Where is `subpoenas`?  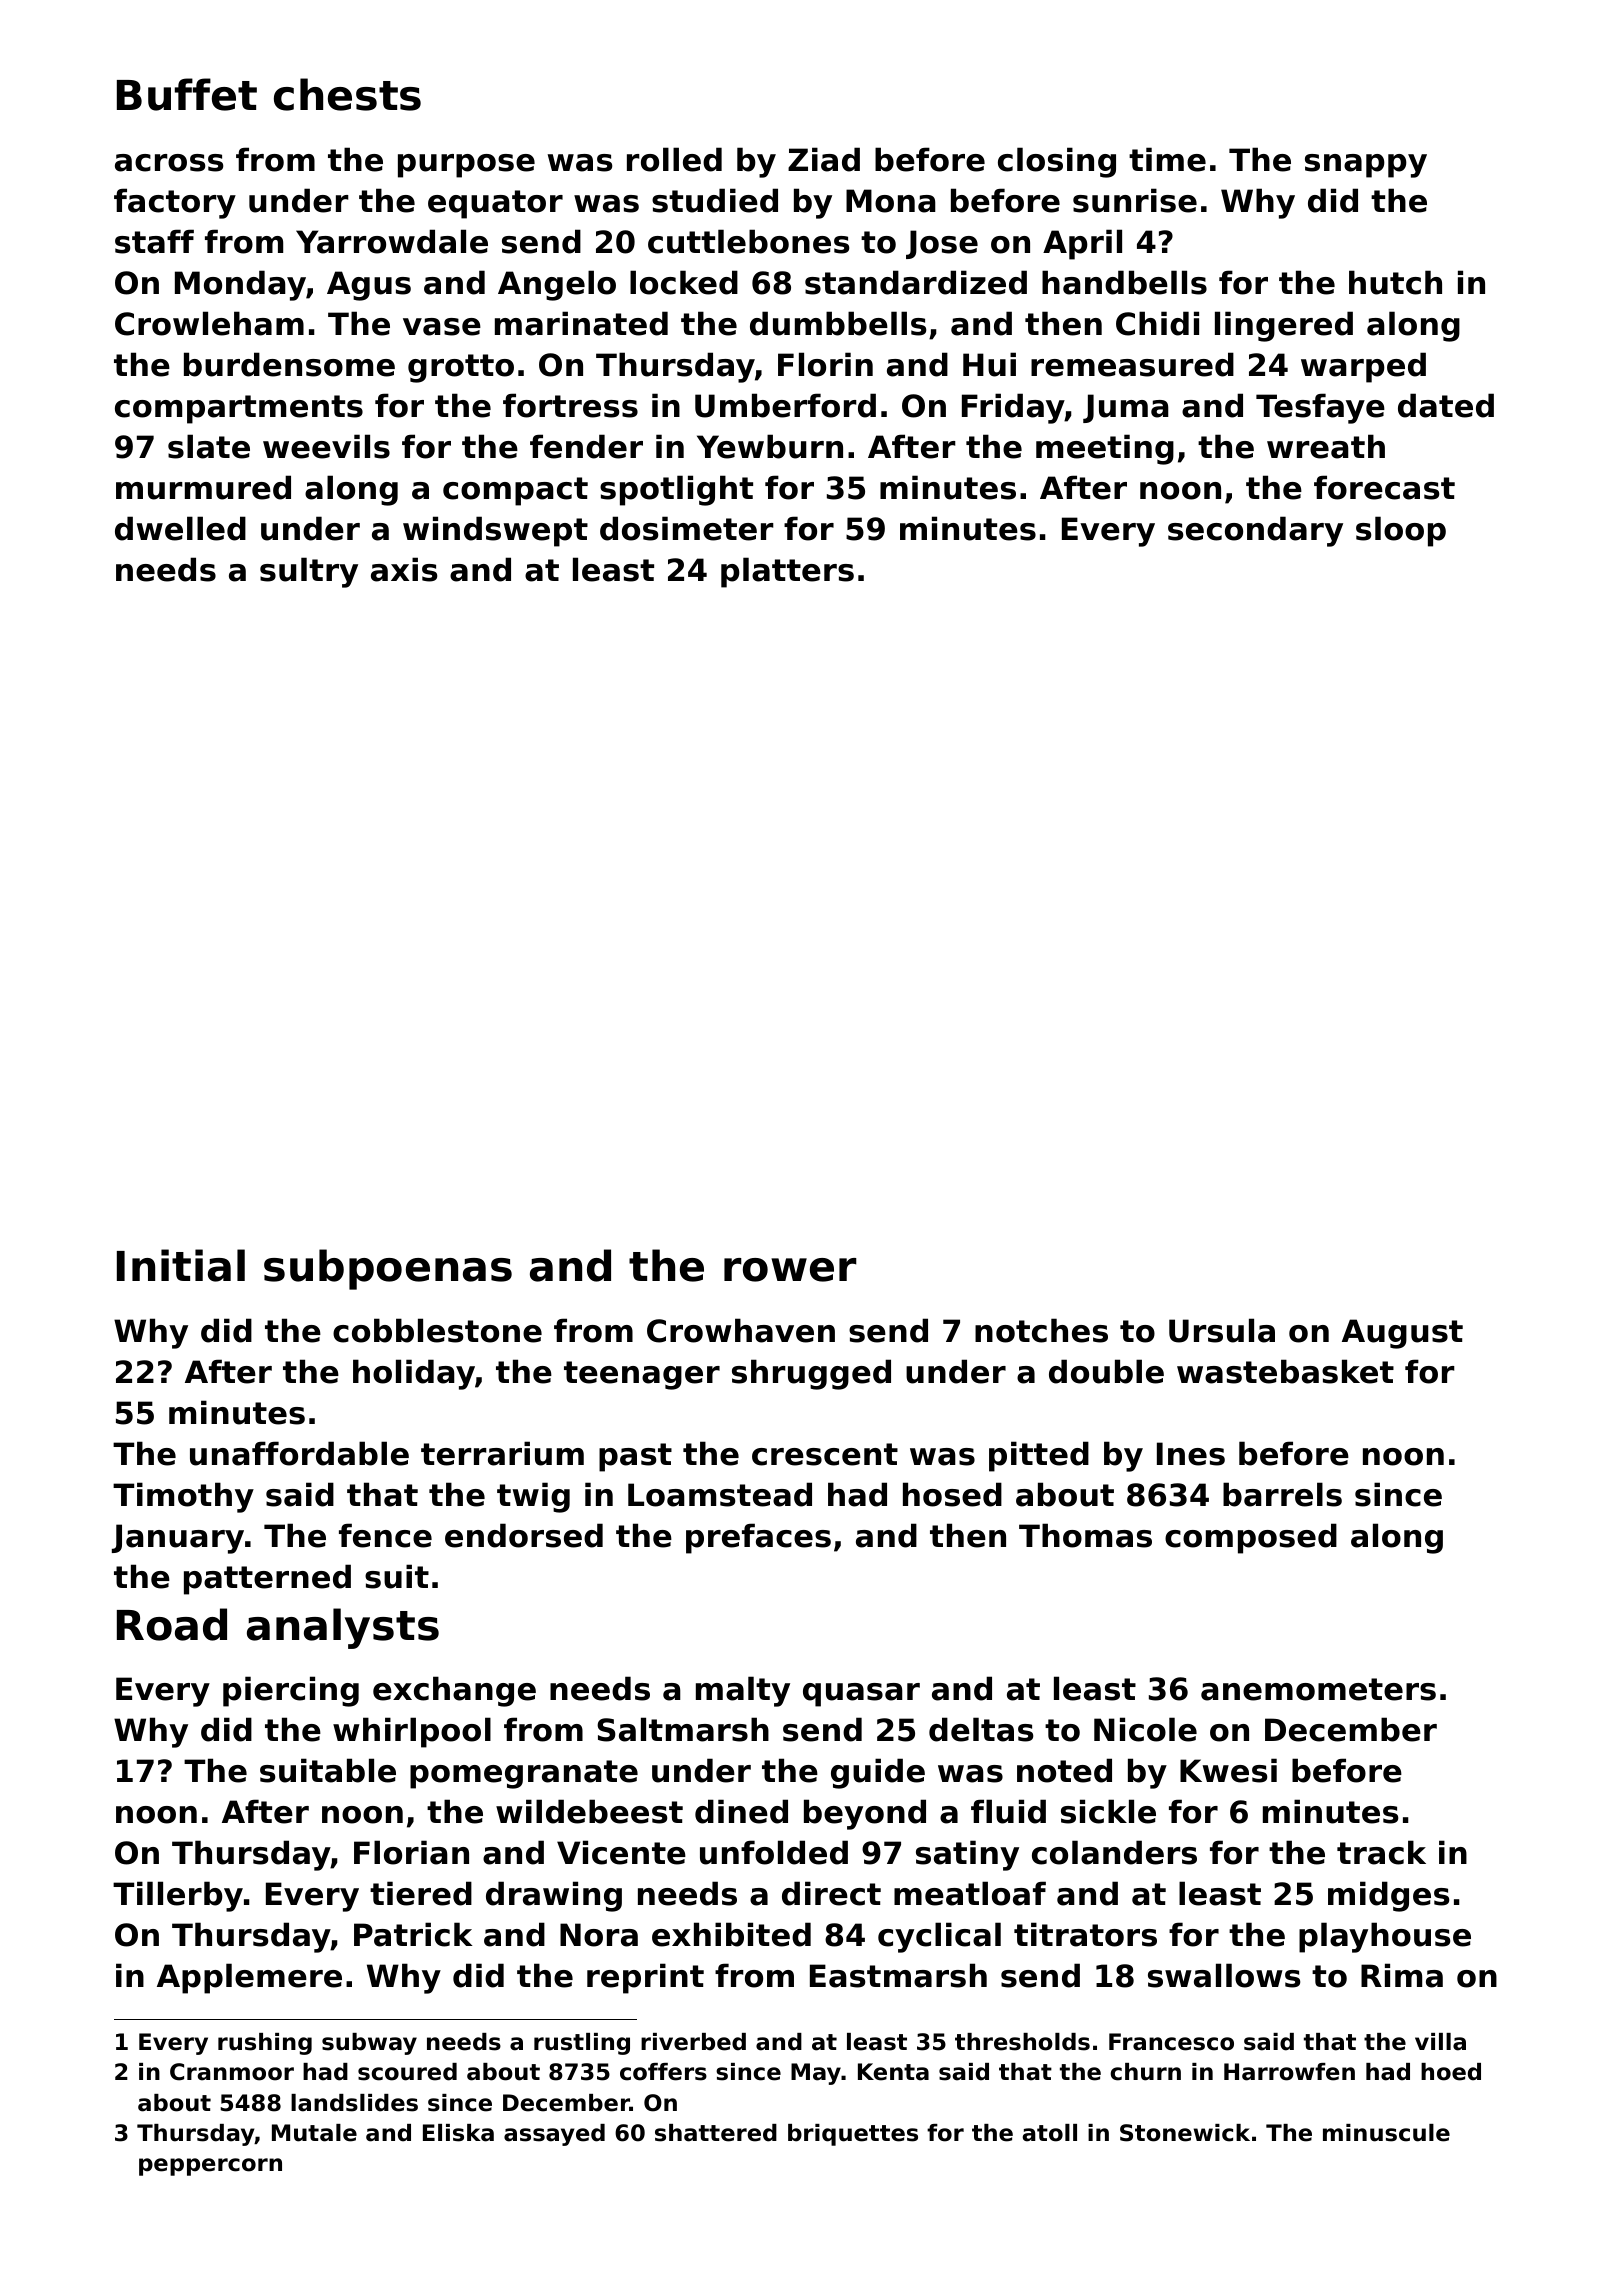
subpoenas is located at coordinates (388, 1269).
